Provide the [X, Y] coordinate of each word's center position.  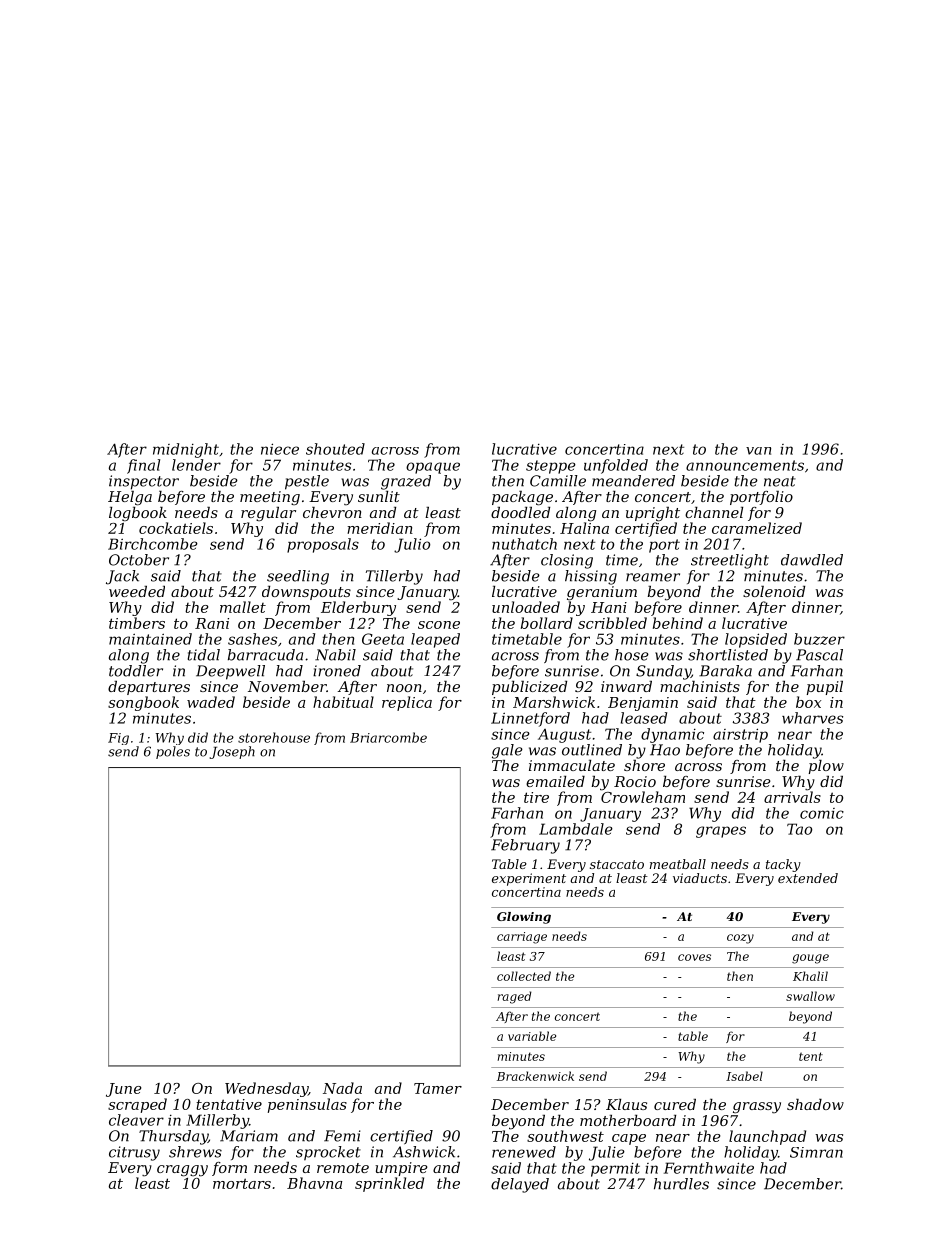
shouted [335, 449]
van [758, 451]
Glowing [524, 918]
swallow [810, 996]
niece [280, 449]
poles [173, 752]
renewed [524, 1152]
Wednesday [266, 1089]
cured [675, 1104]
